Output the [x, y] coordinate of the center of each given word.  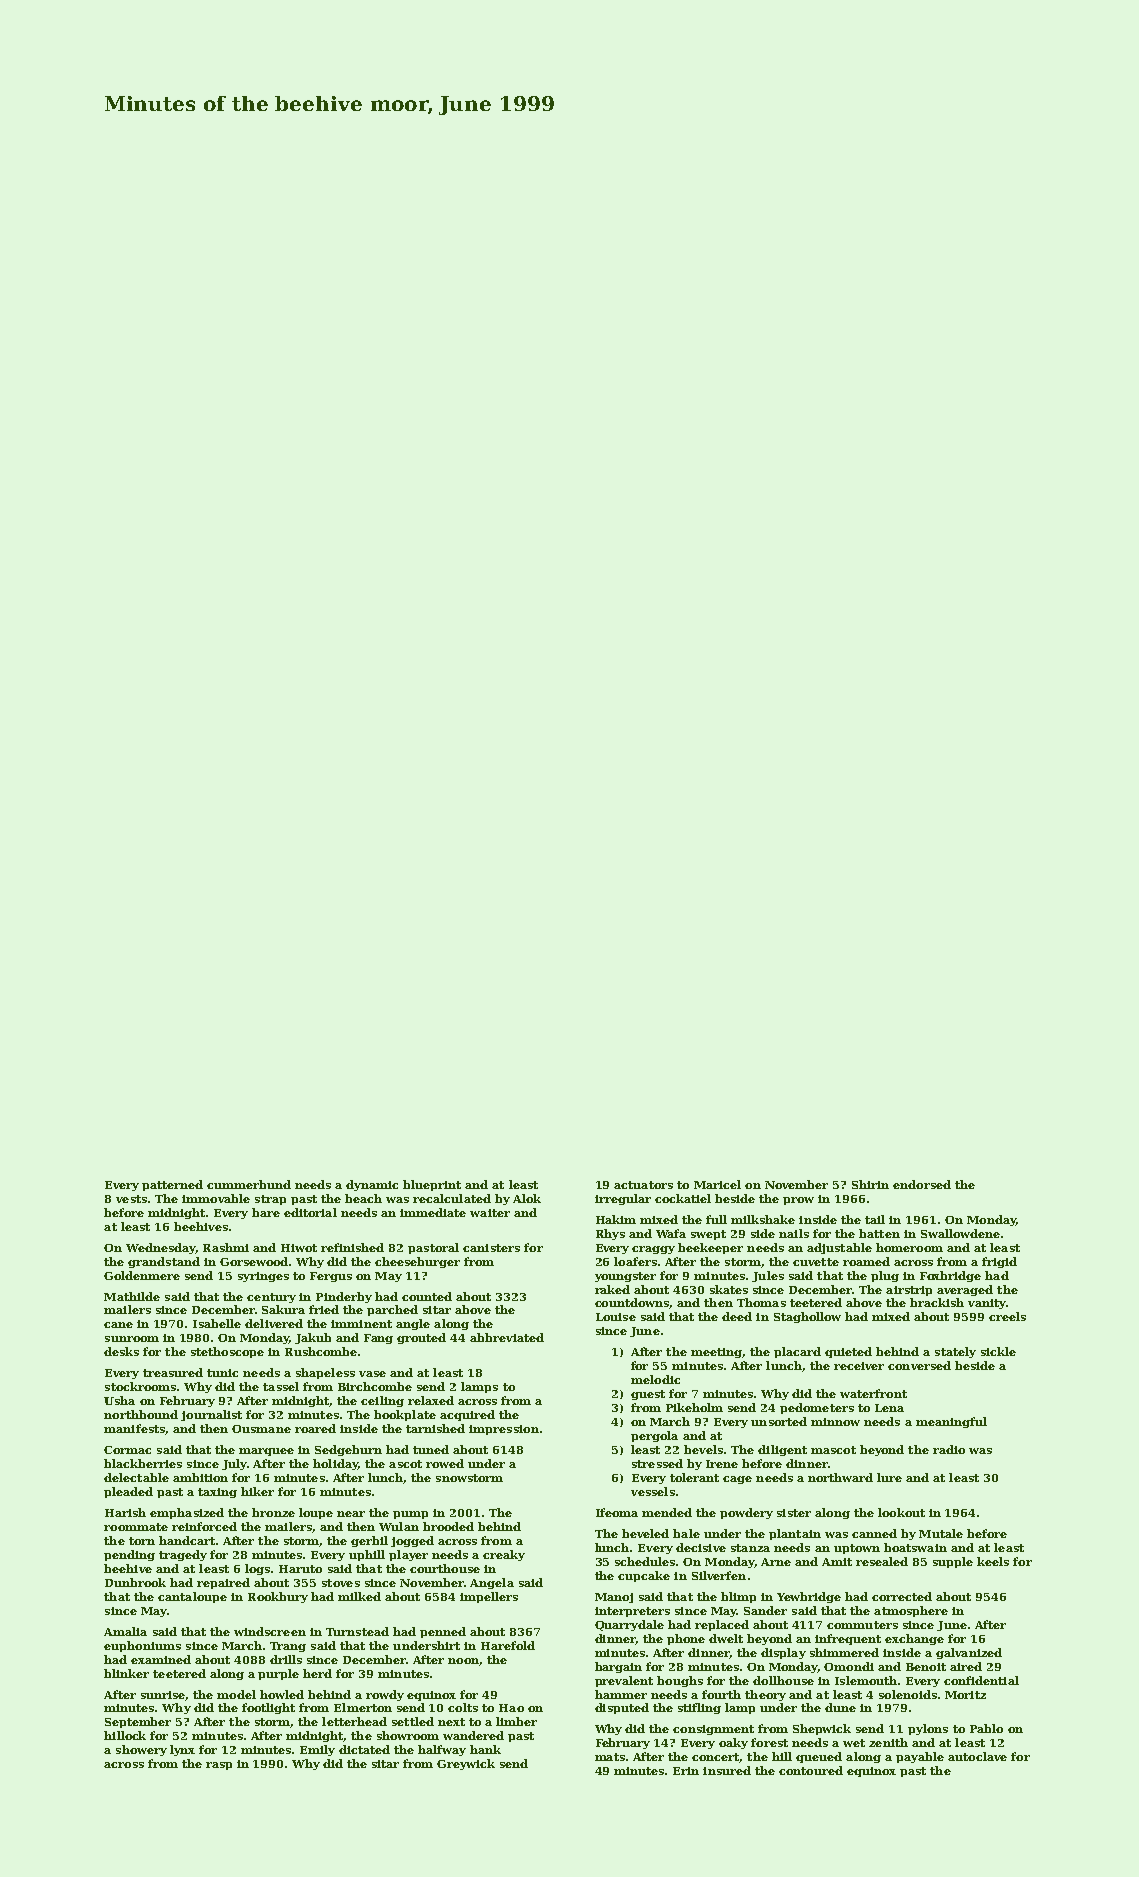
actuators [643, 1185]
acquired [467, 1415]
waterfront [873, 1393]
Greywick [466, 1764]
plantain [795, 1534]
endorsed [922, 1184]
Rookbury [278, 1597]
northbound [141, 1414]
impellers [489, 1597]
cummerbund [249, 1184]
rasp [219, 1766]
